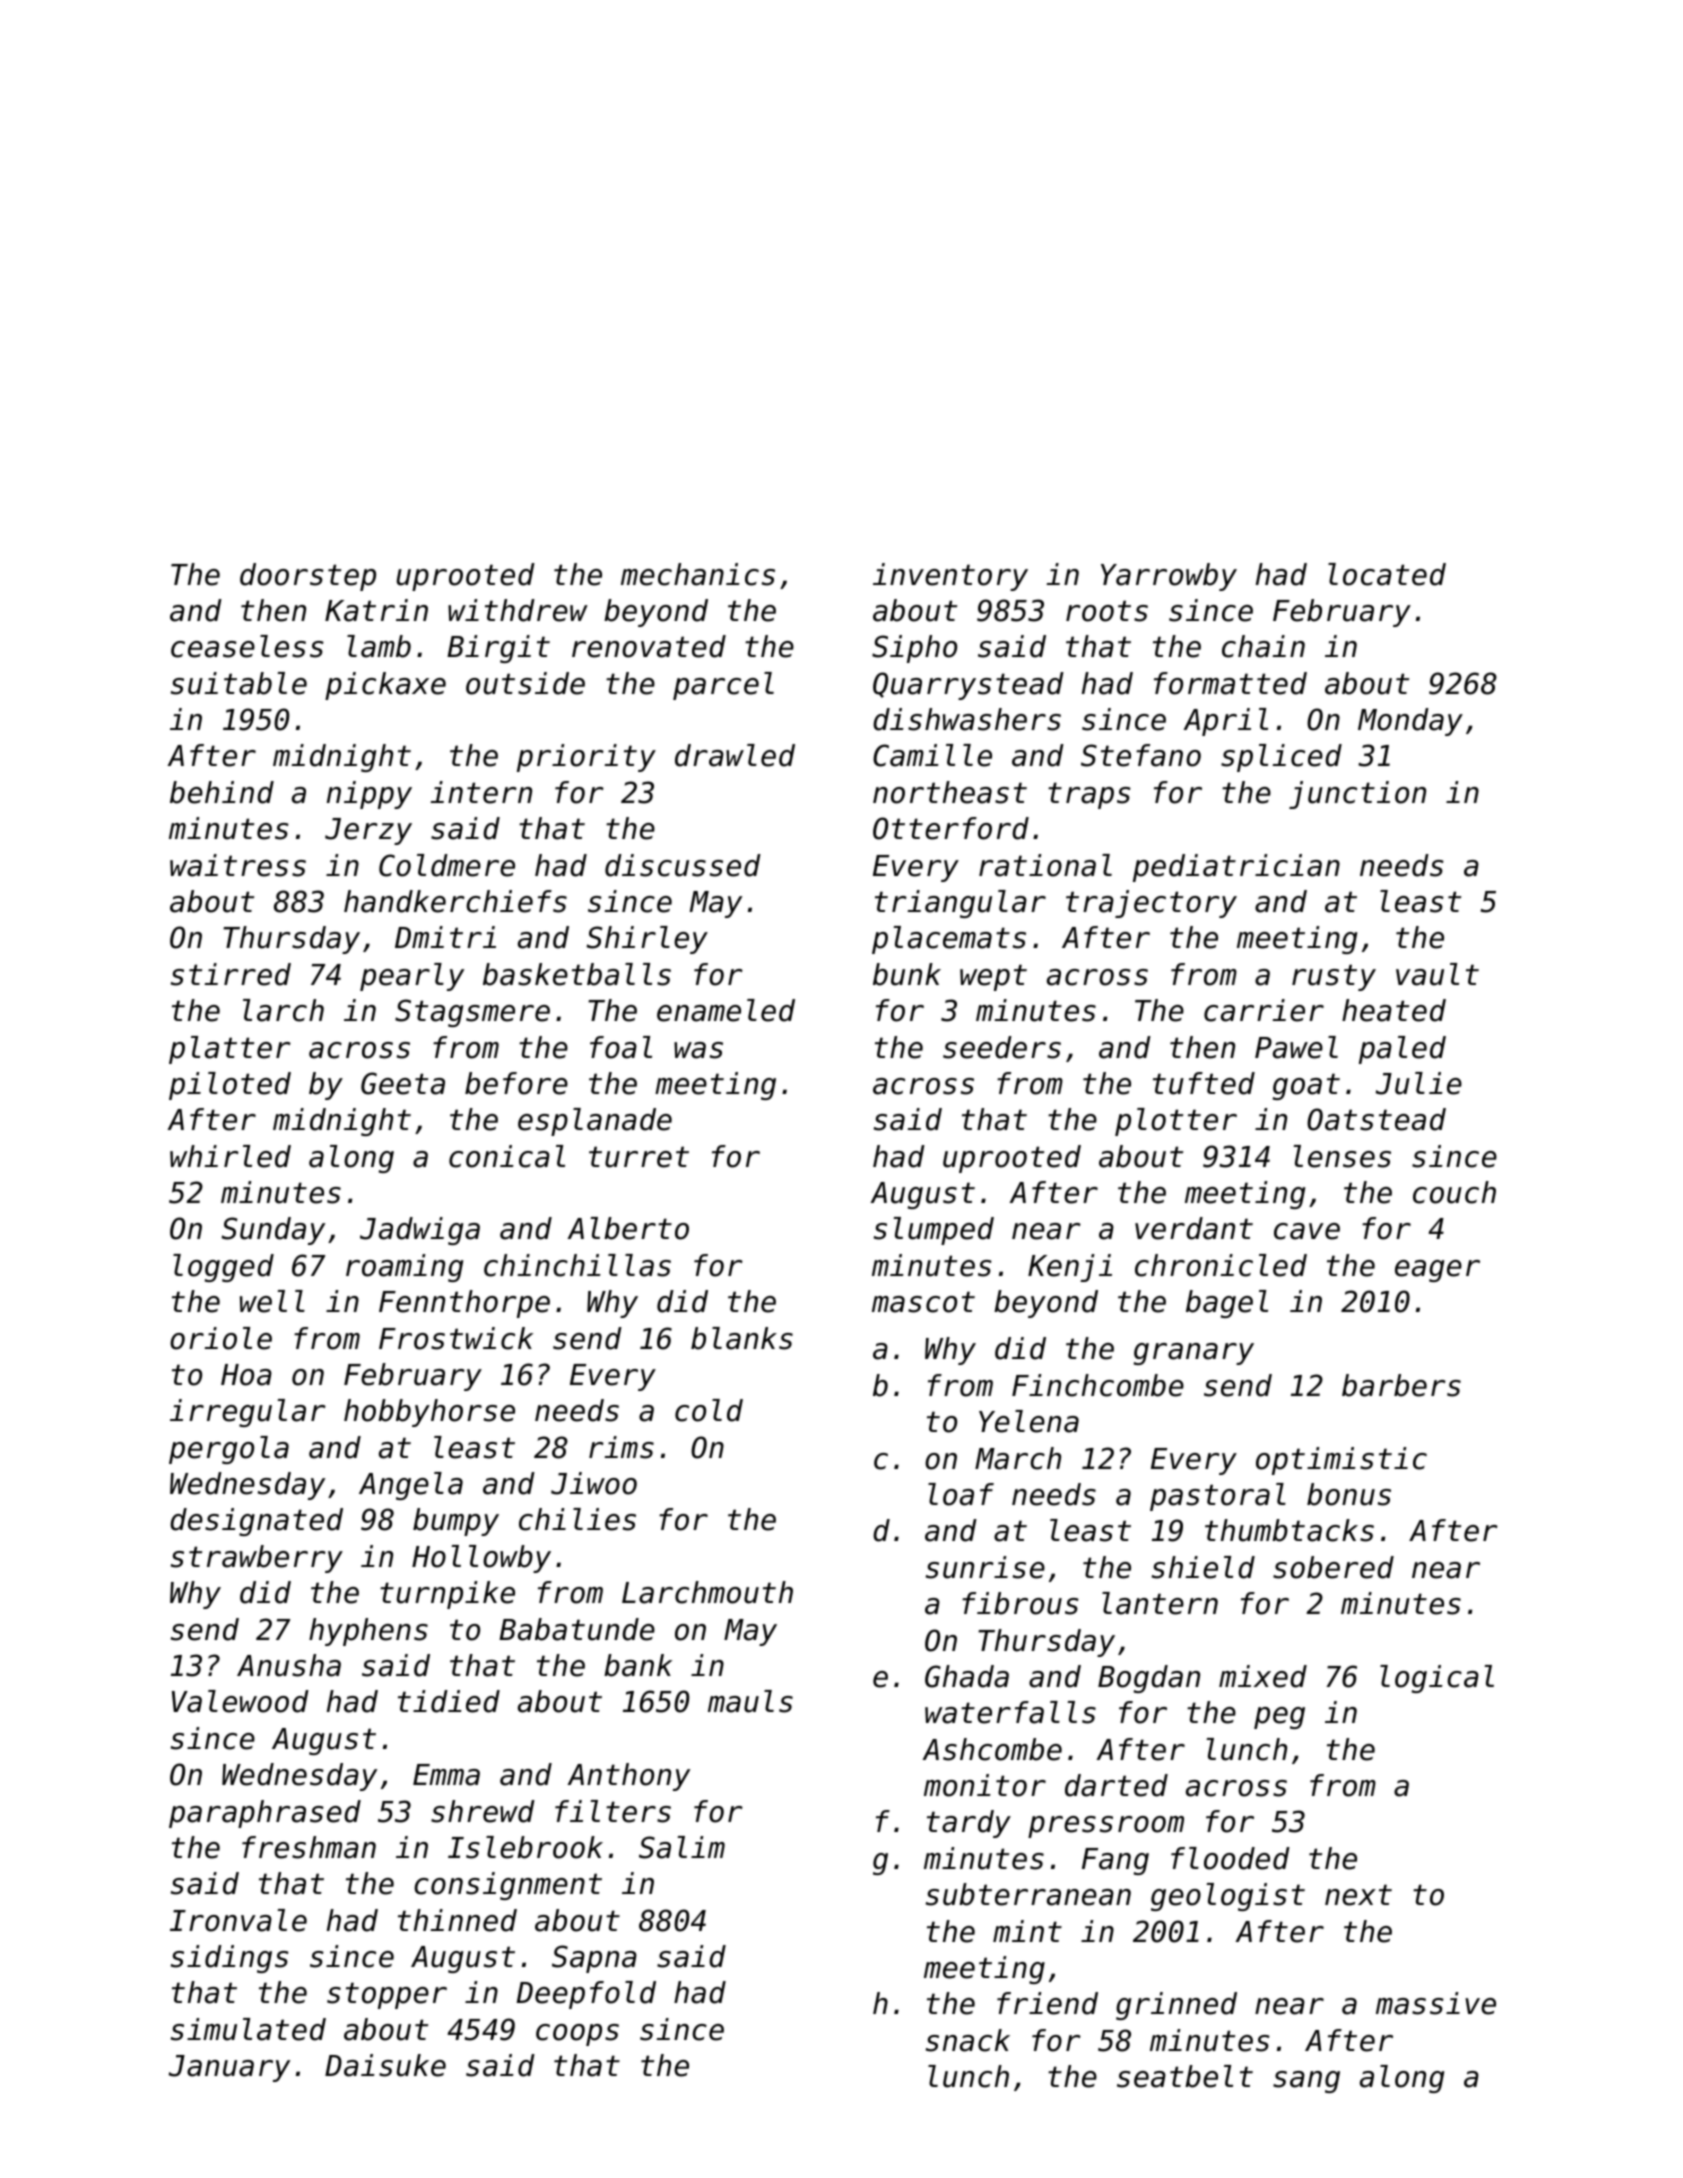 The image size is (1683, 2178). I want to click on loaf, so click(961, 1494).
